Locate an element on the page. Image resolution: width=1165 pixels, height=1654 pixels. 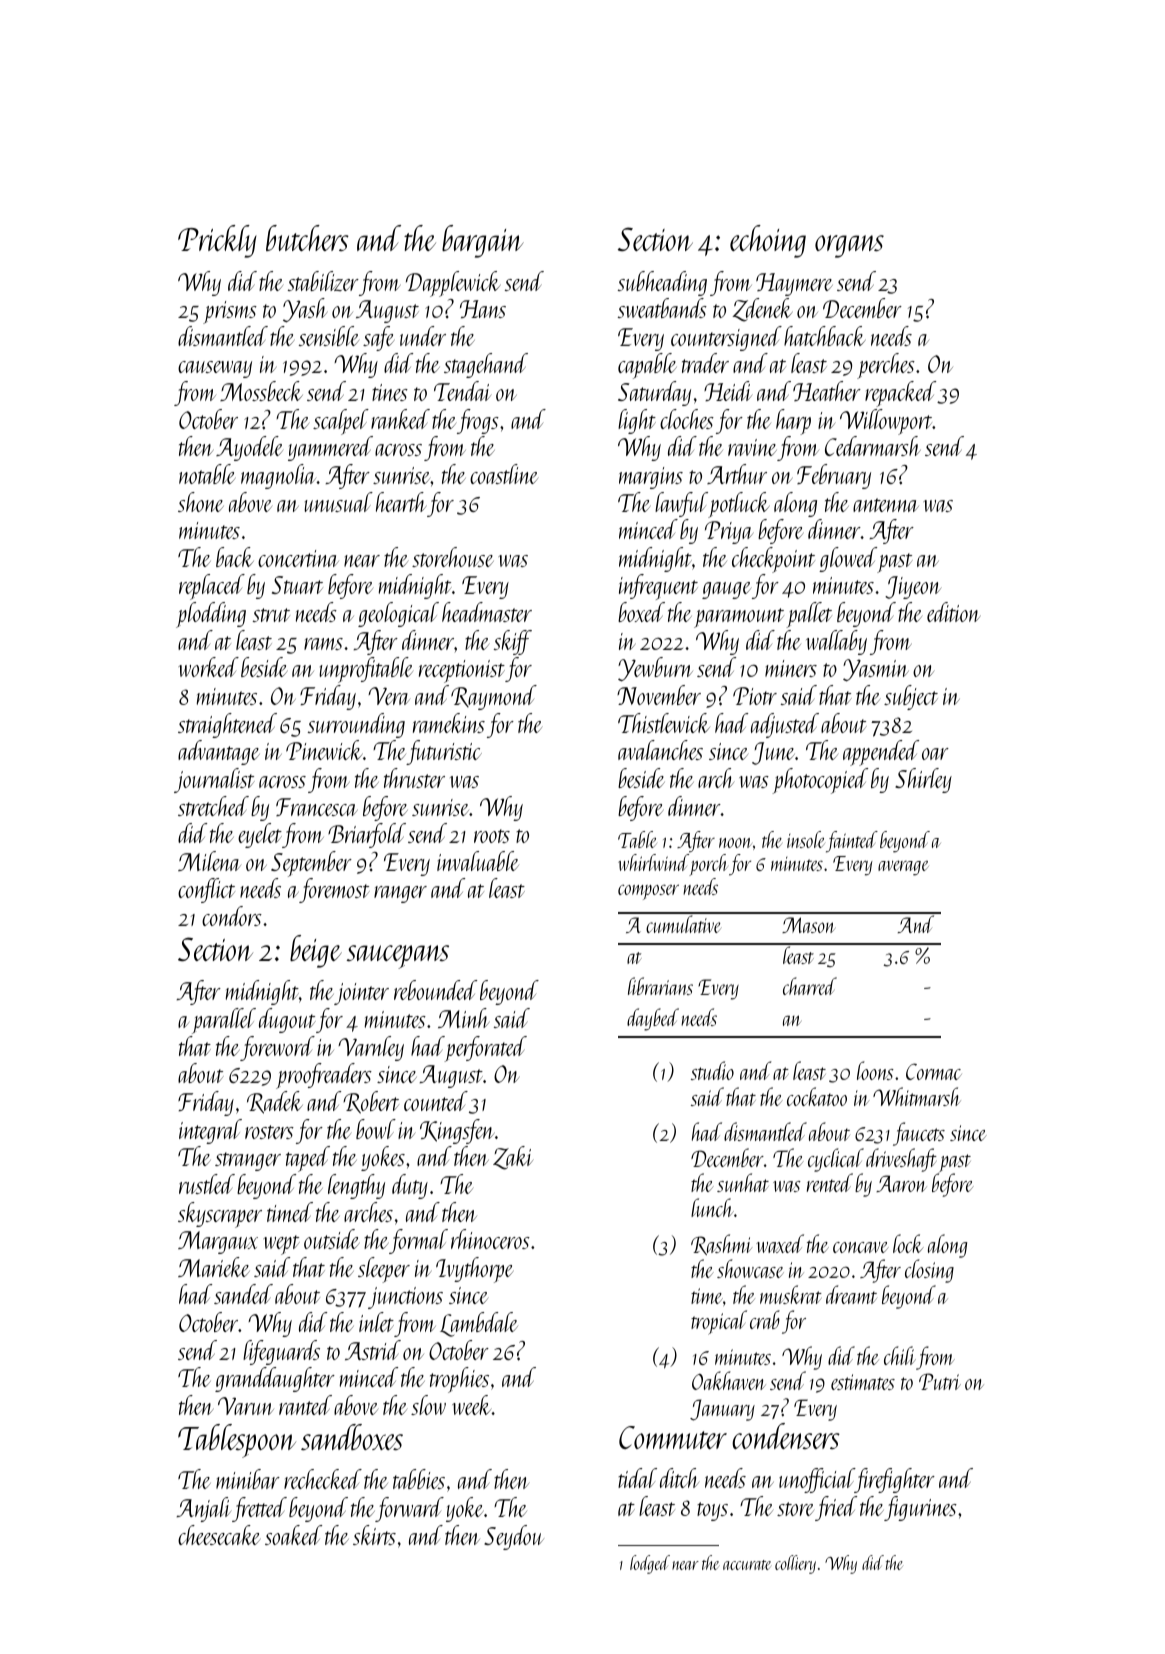
Lambdale is located at coordinates (479, 1324).
